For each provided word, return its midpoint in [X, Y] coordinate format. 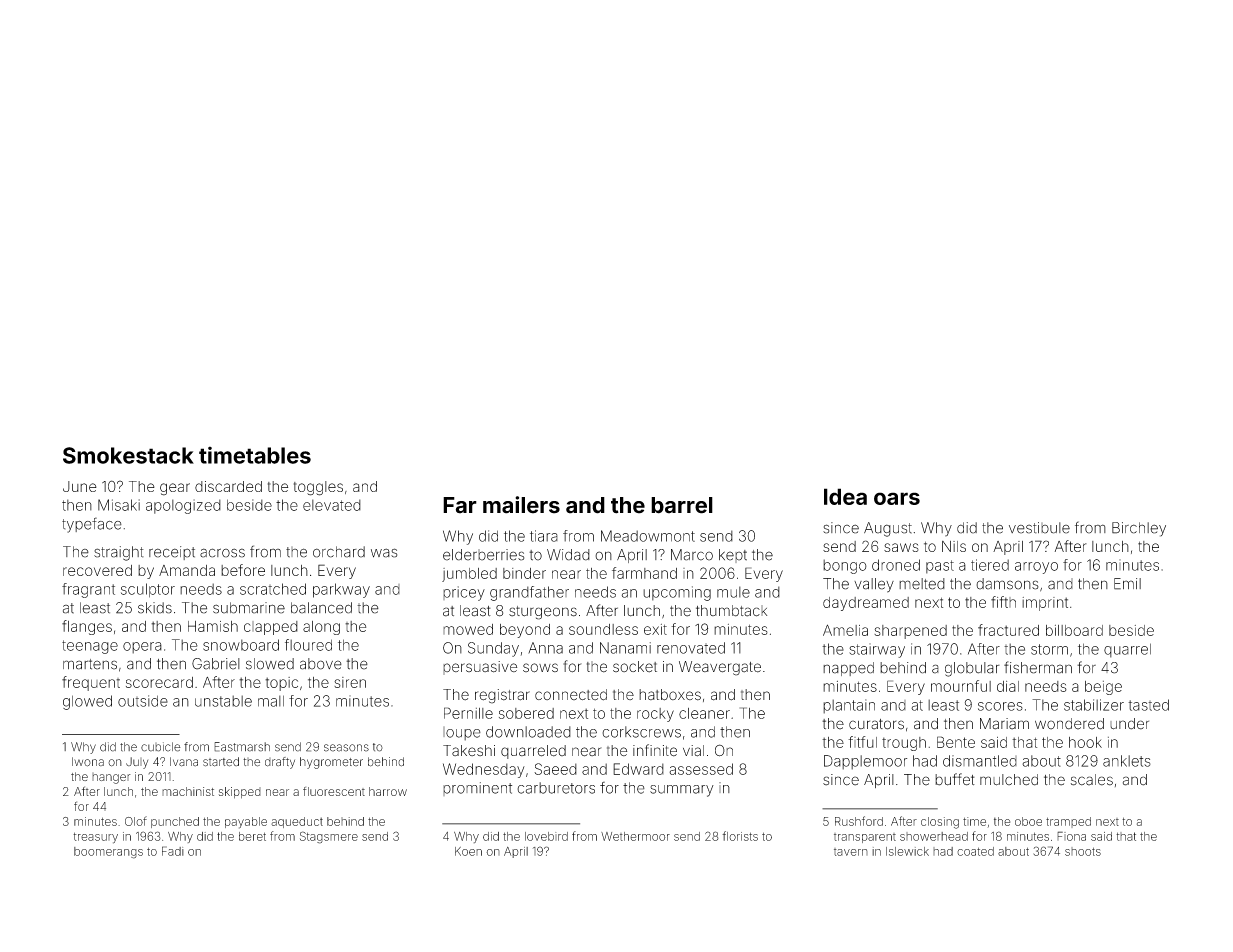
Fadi [173, 851]
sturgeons [543, 613]
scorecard [159, 682]
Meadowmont [648, 536]
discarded [228, 486]
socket [635, 667]
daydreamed [866, 604]
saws [901, 547]
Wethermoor [635, 836]
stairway [877, 650]
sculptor [148, 590]
